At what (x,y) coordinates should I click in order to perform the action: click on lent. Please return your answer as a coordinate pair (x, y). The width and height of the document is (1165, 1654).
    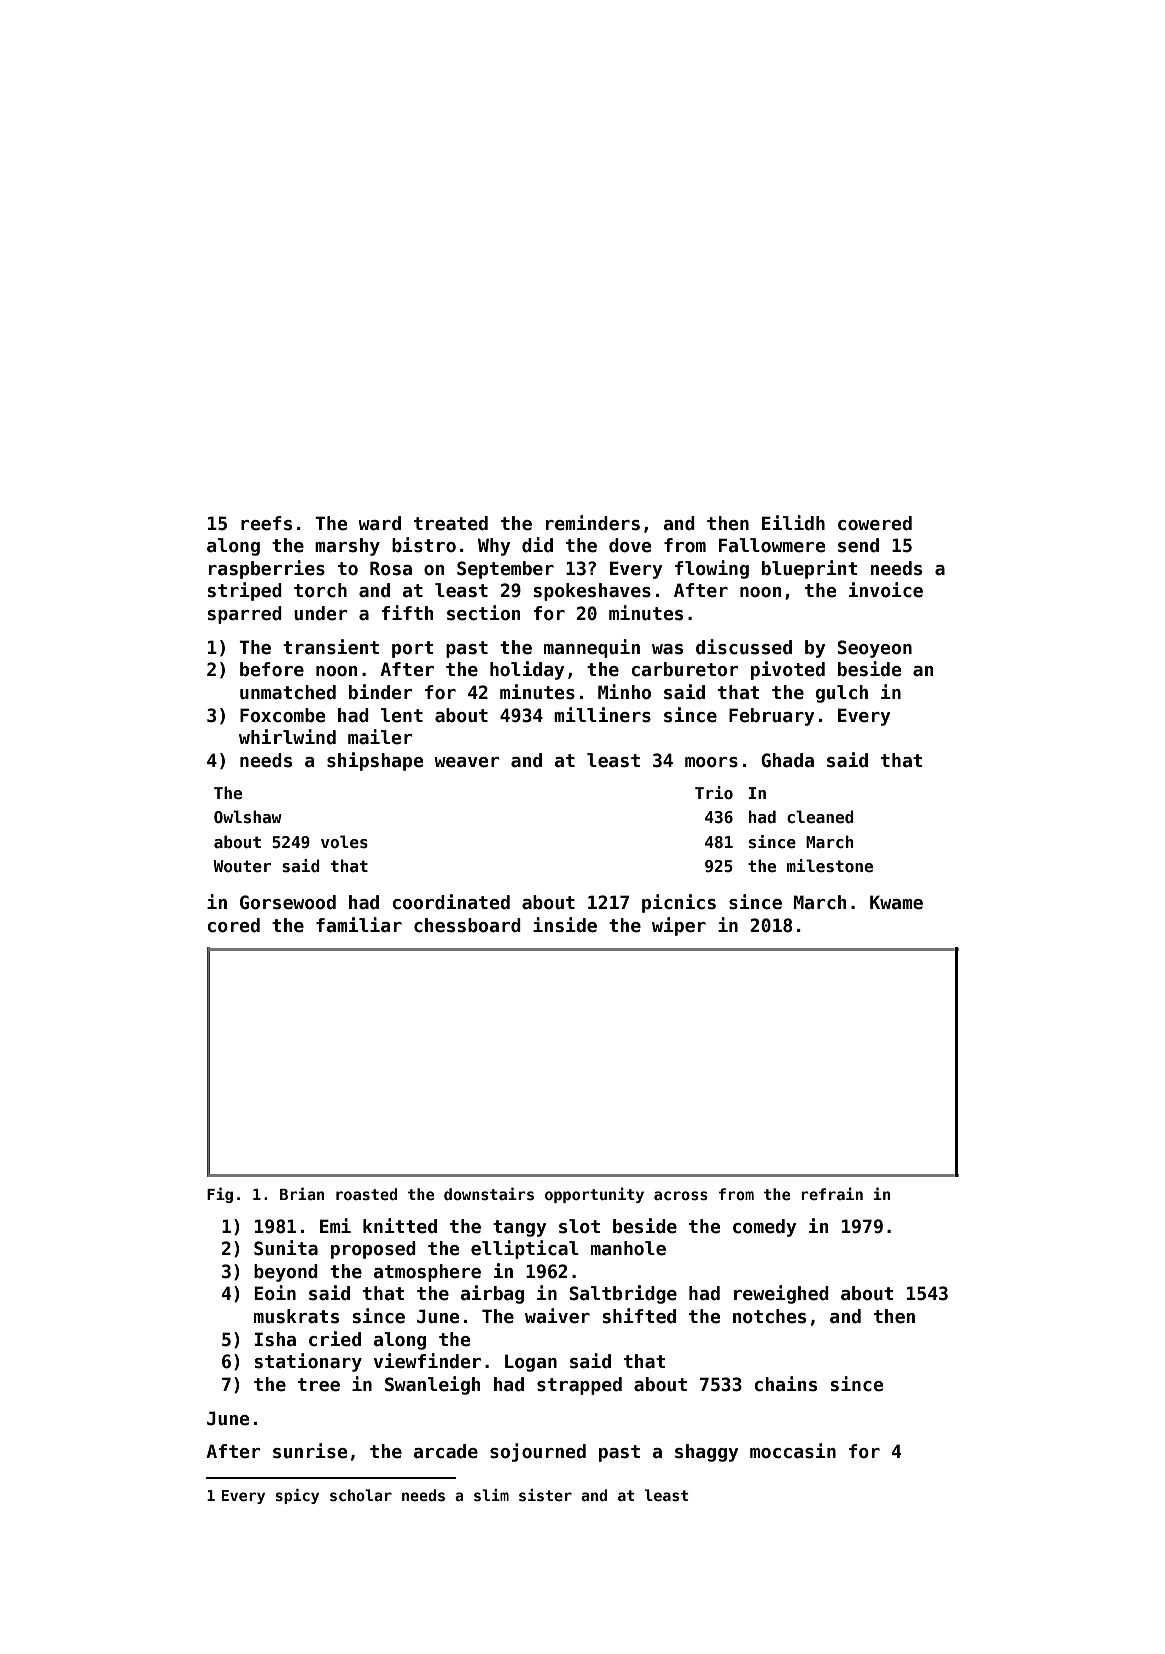
    Looking at the image, I should click on (402, 715).
